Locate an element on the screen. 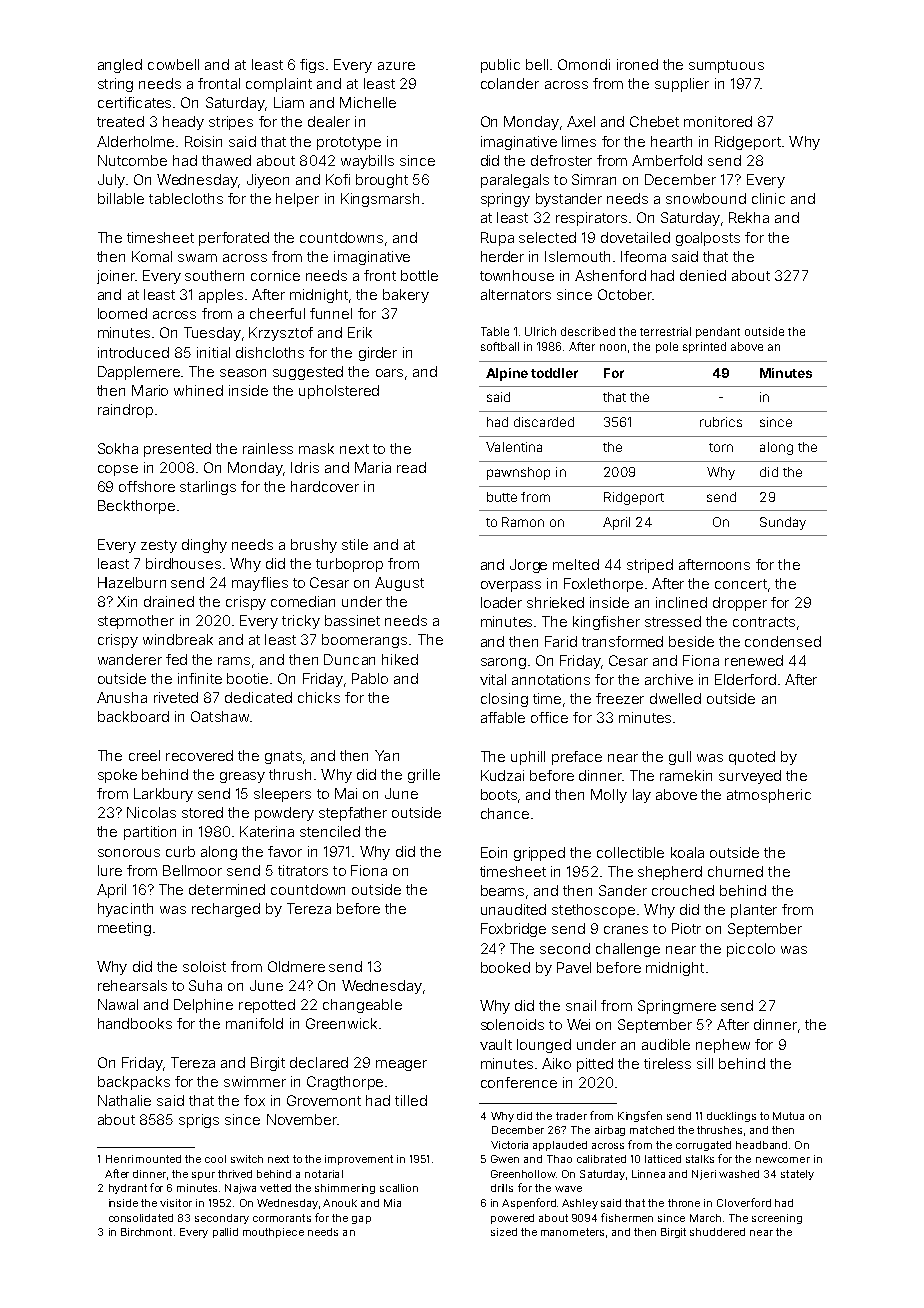 Image resolution: width=924 pixels, height=1308 pixels. mouthpiece is located at coordinates (273, 1233).
